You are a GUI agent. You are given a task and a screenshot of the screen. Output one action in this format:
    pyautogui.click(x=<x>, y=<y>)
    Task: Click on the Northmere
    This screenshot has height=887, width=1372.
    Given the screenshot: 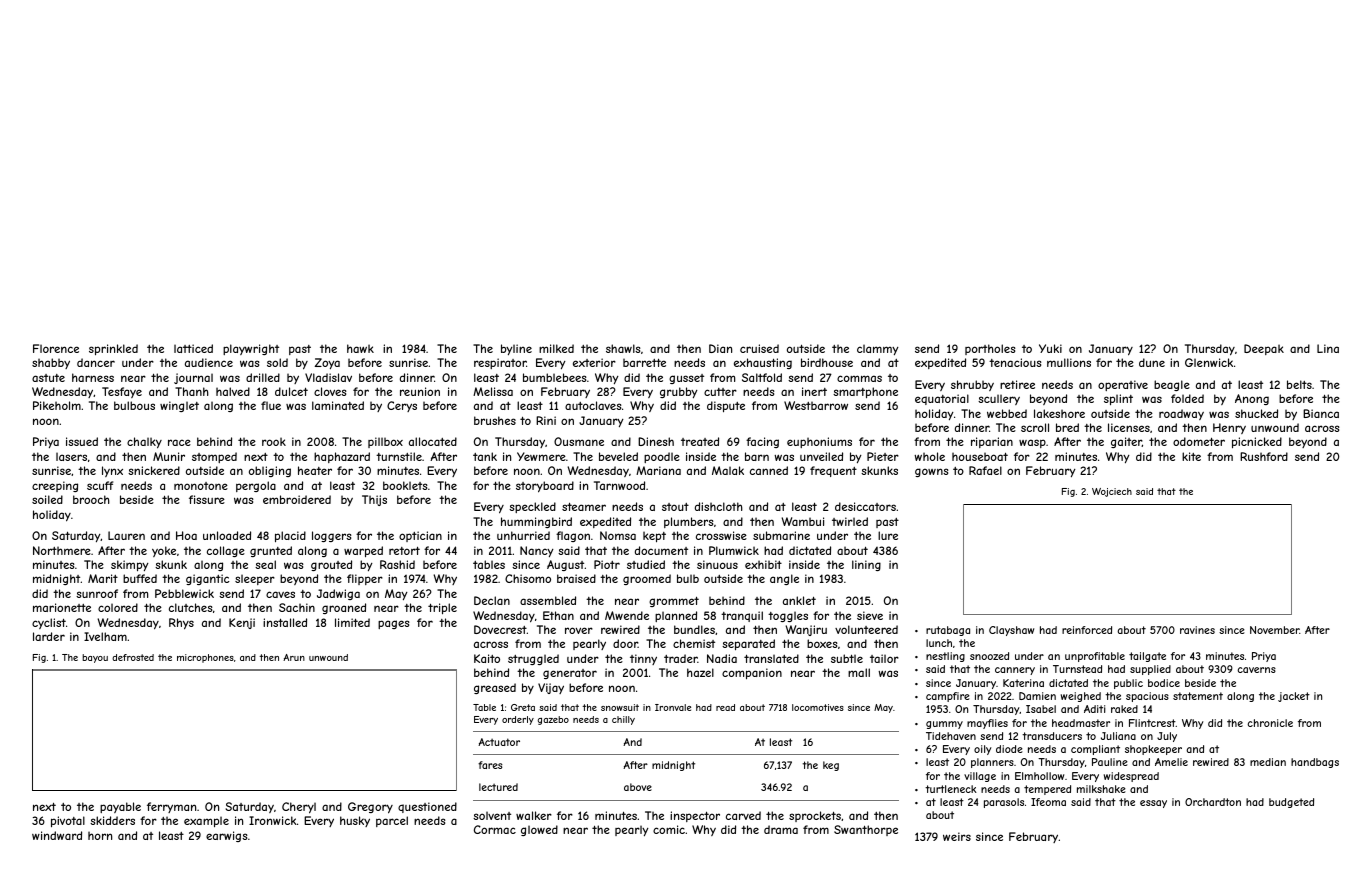 What is the action you would take?
    pyautogui.click(x=62, y=550)
